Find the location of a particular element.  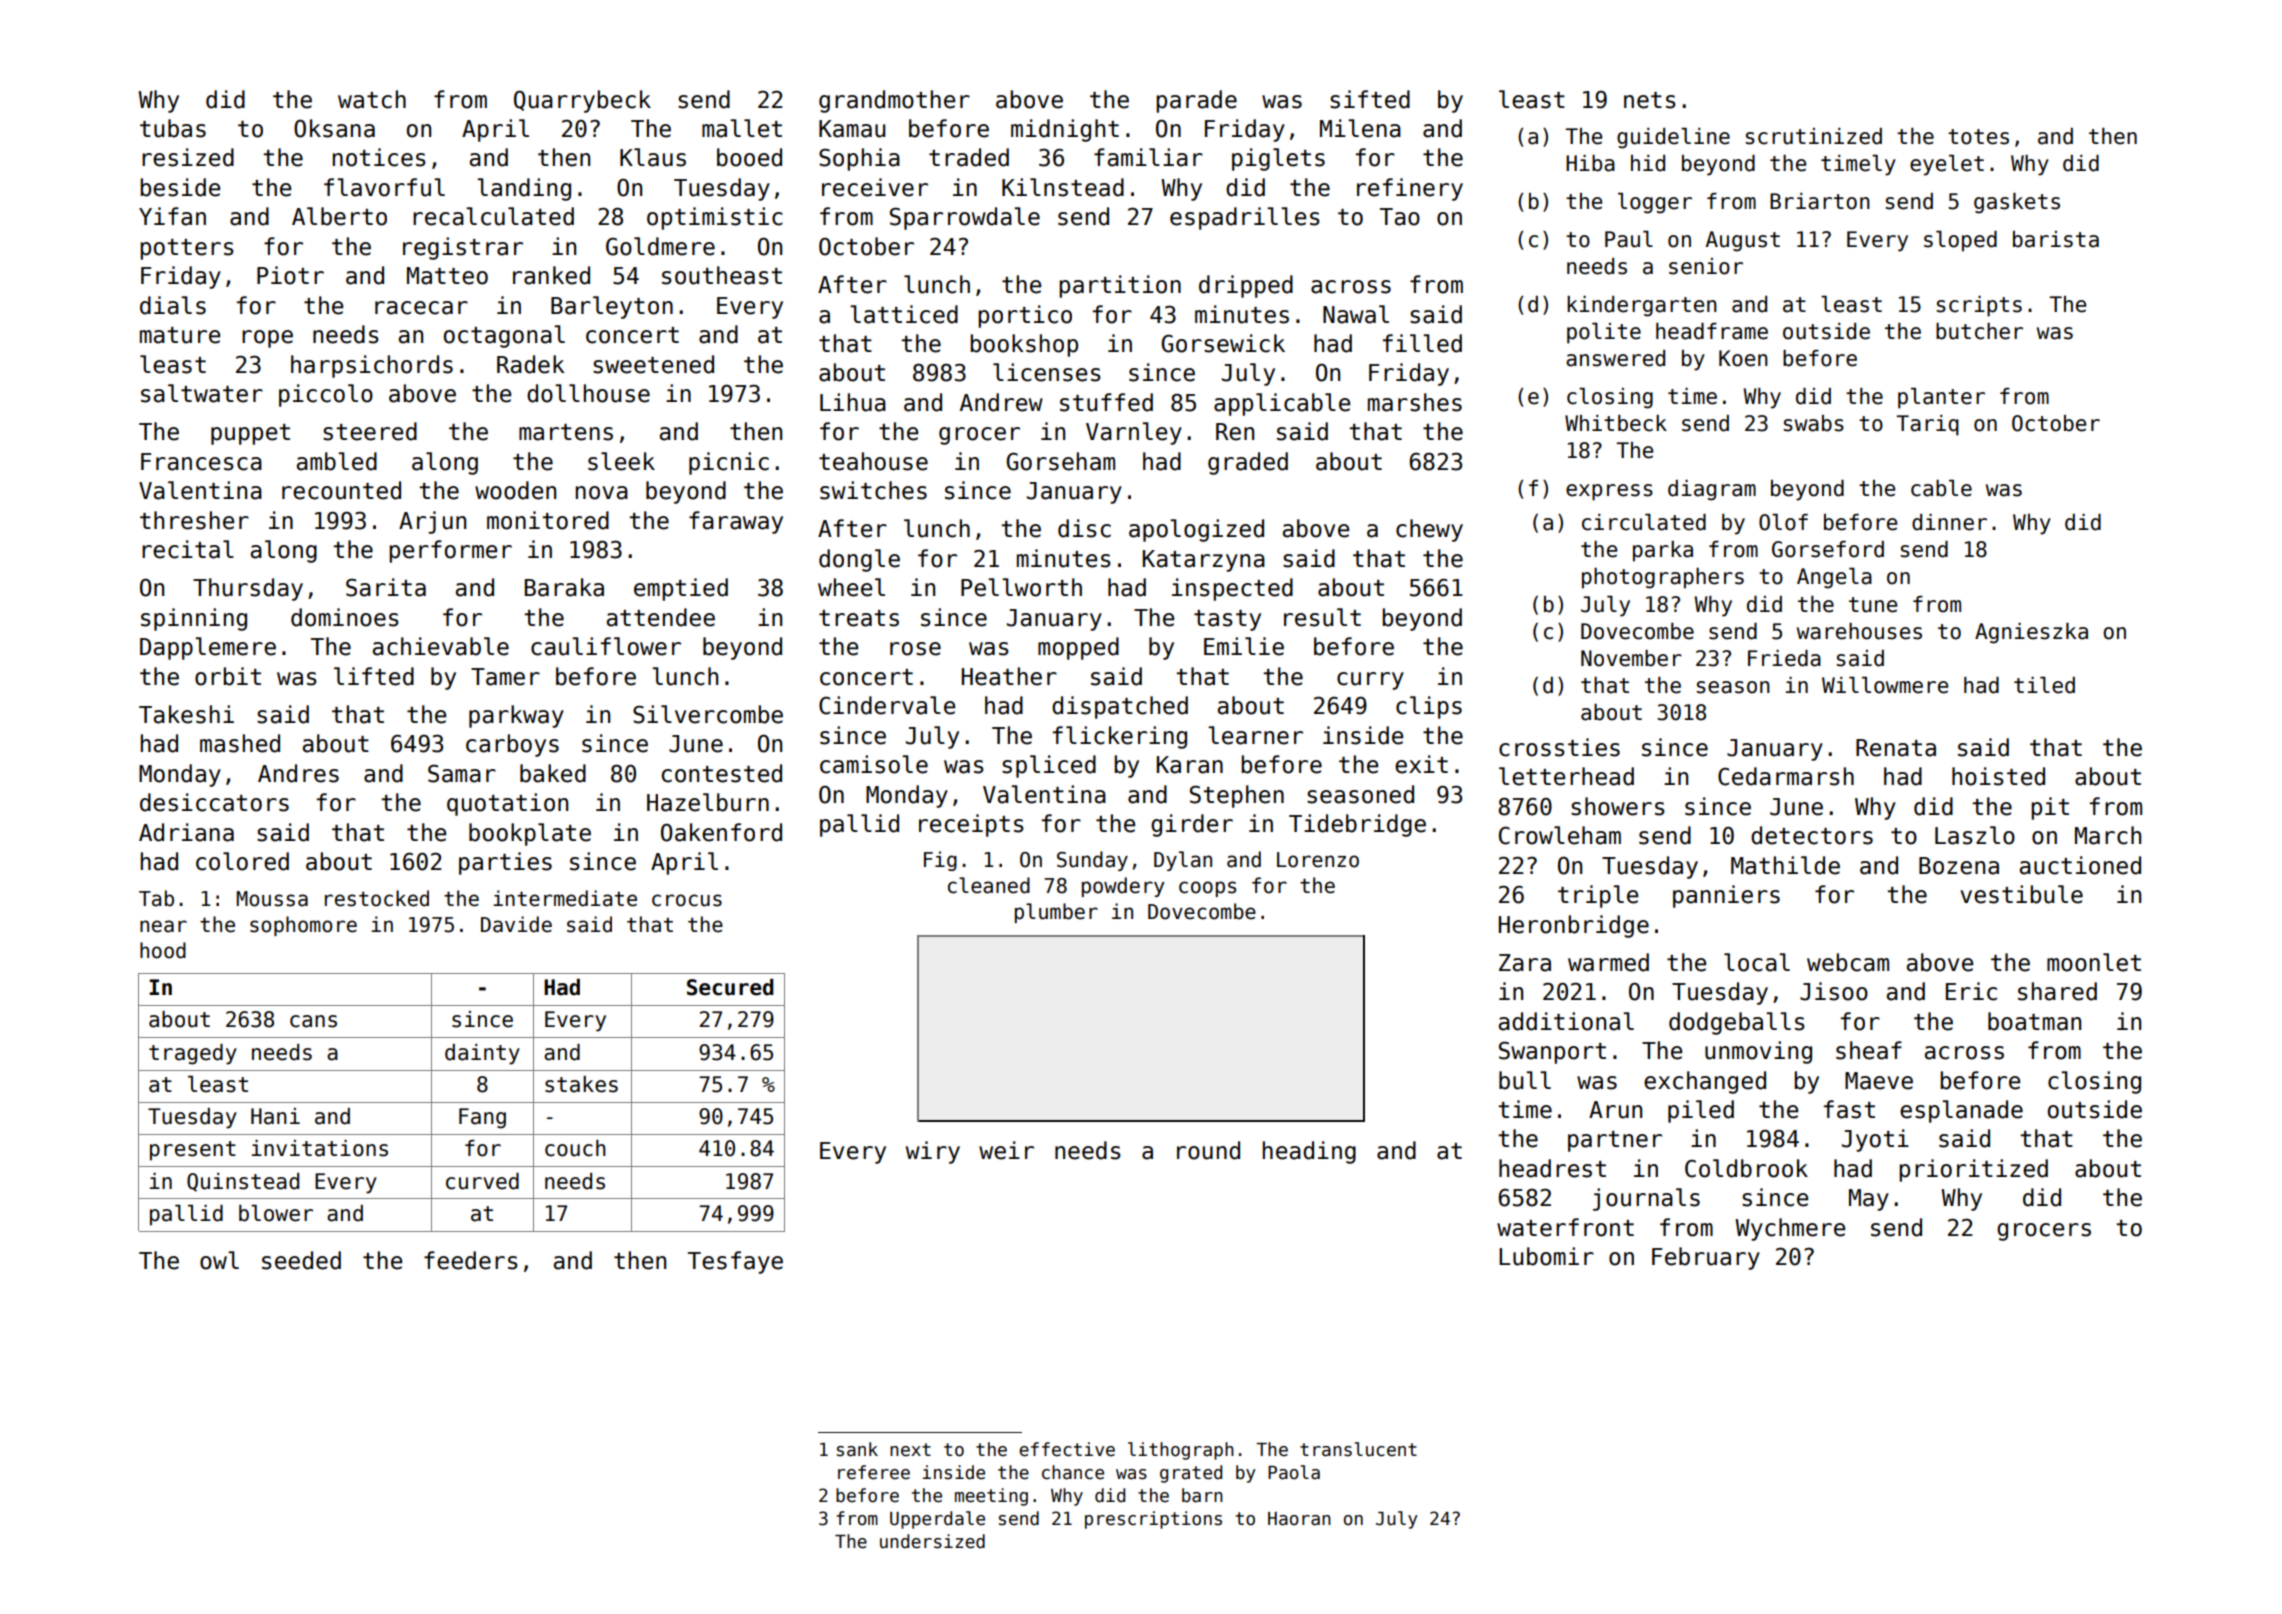

seeded is located at coordinates (301, 1260).
